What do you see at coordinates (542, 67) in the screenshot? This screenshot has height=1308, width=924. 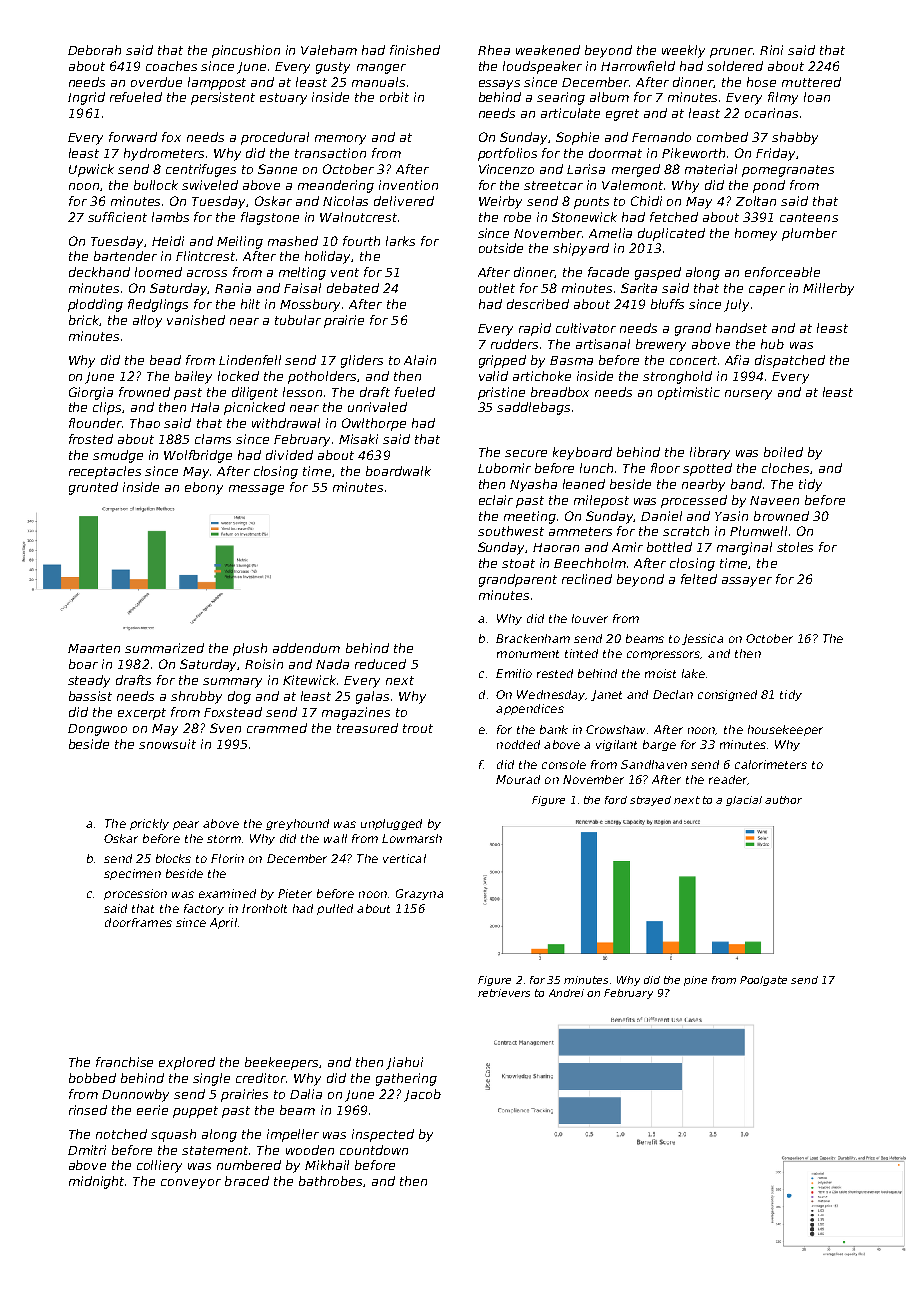 I see `loudspeaker` at bounding box center [542, 67].
